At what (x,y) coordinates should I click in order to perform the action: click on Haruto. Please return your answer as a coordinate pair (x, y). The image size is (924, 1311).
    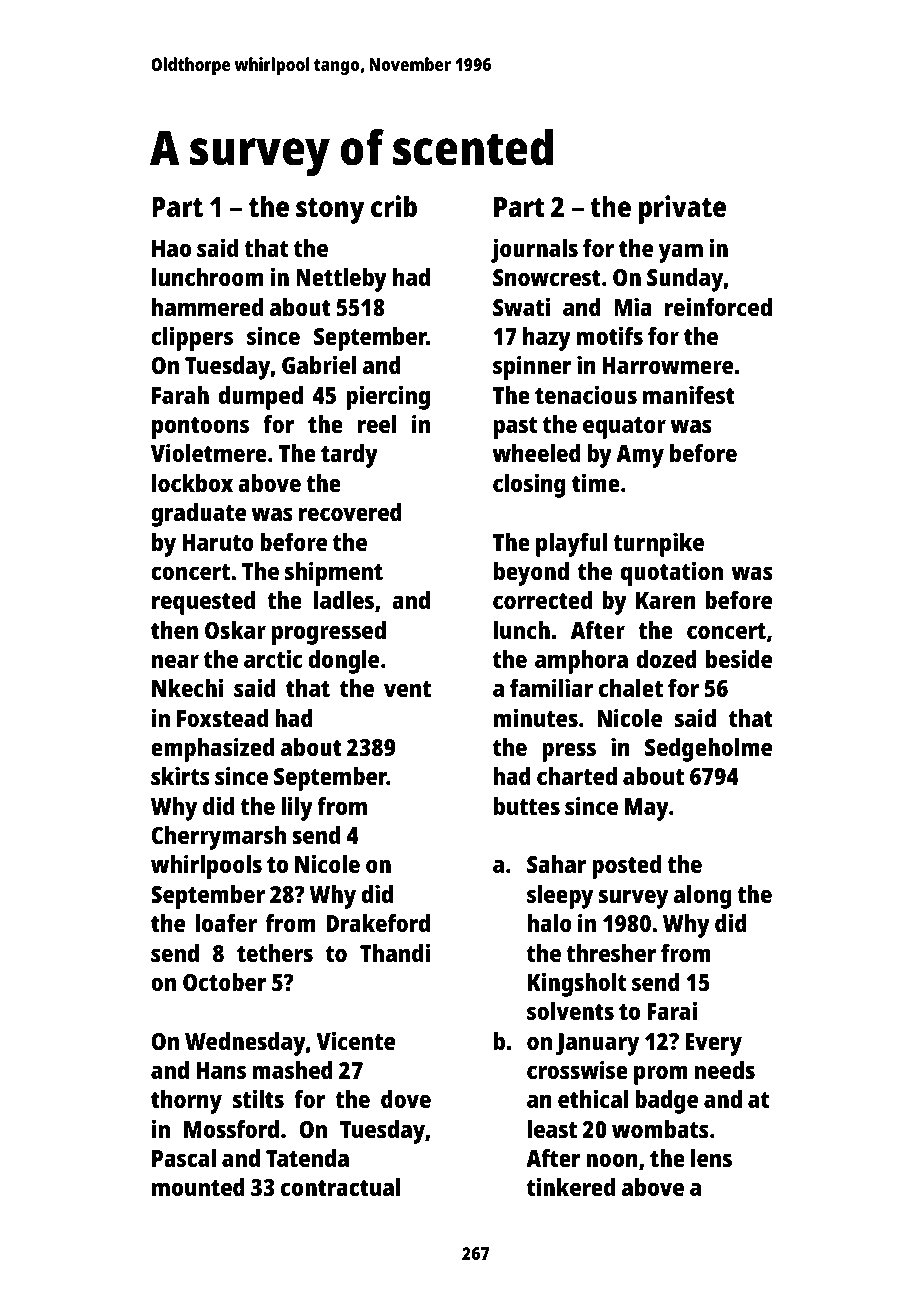
    Looking at the image, I should click on (218, 542).
